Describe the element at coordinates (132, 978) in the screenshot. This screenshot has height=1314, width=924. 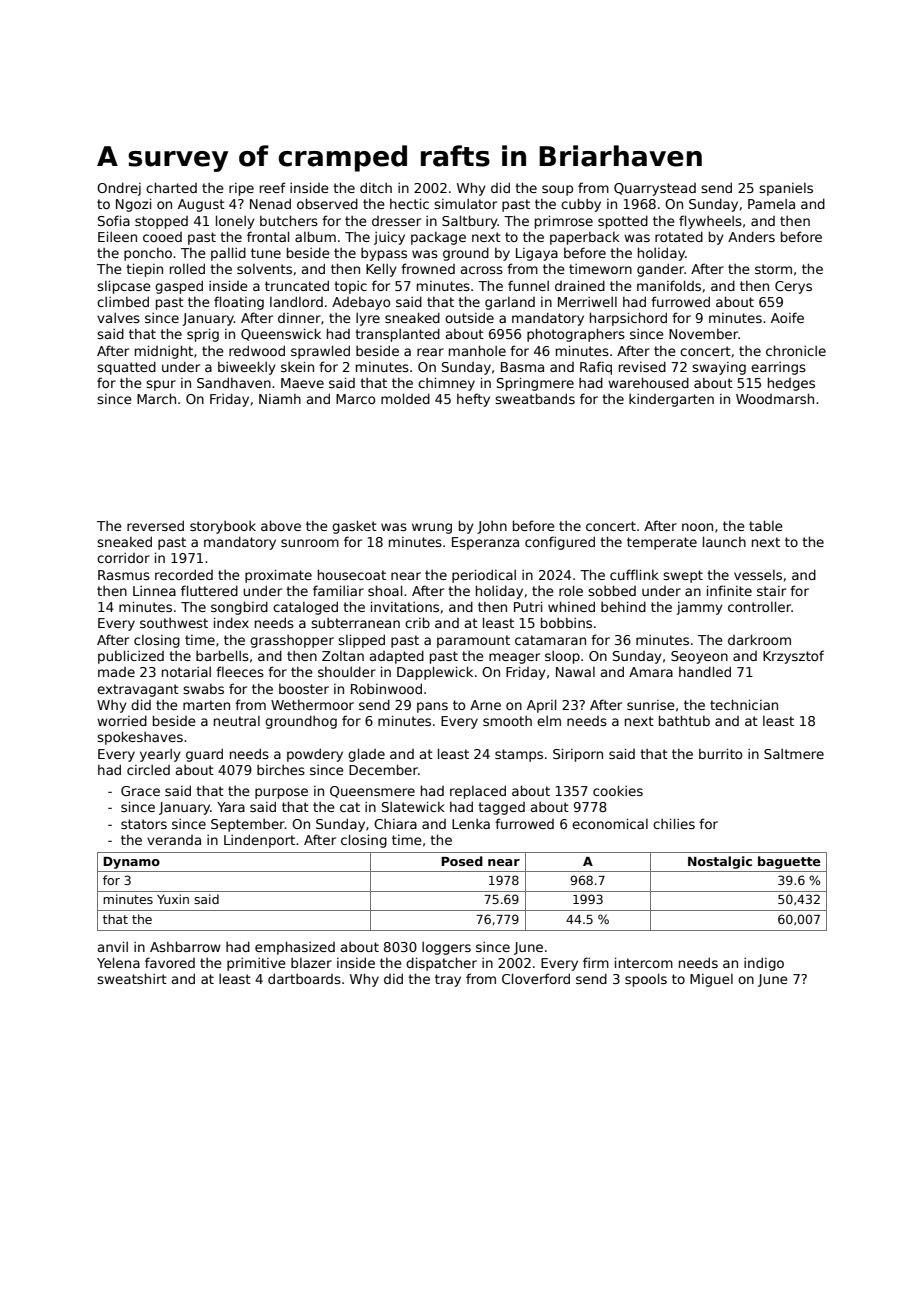
I see `sweatshirt` at that location.
